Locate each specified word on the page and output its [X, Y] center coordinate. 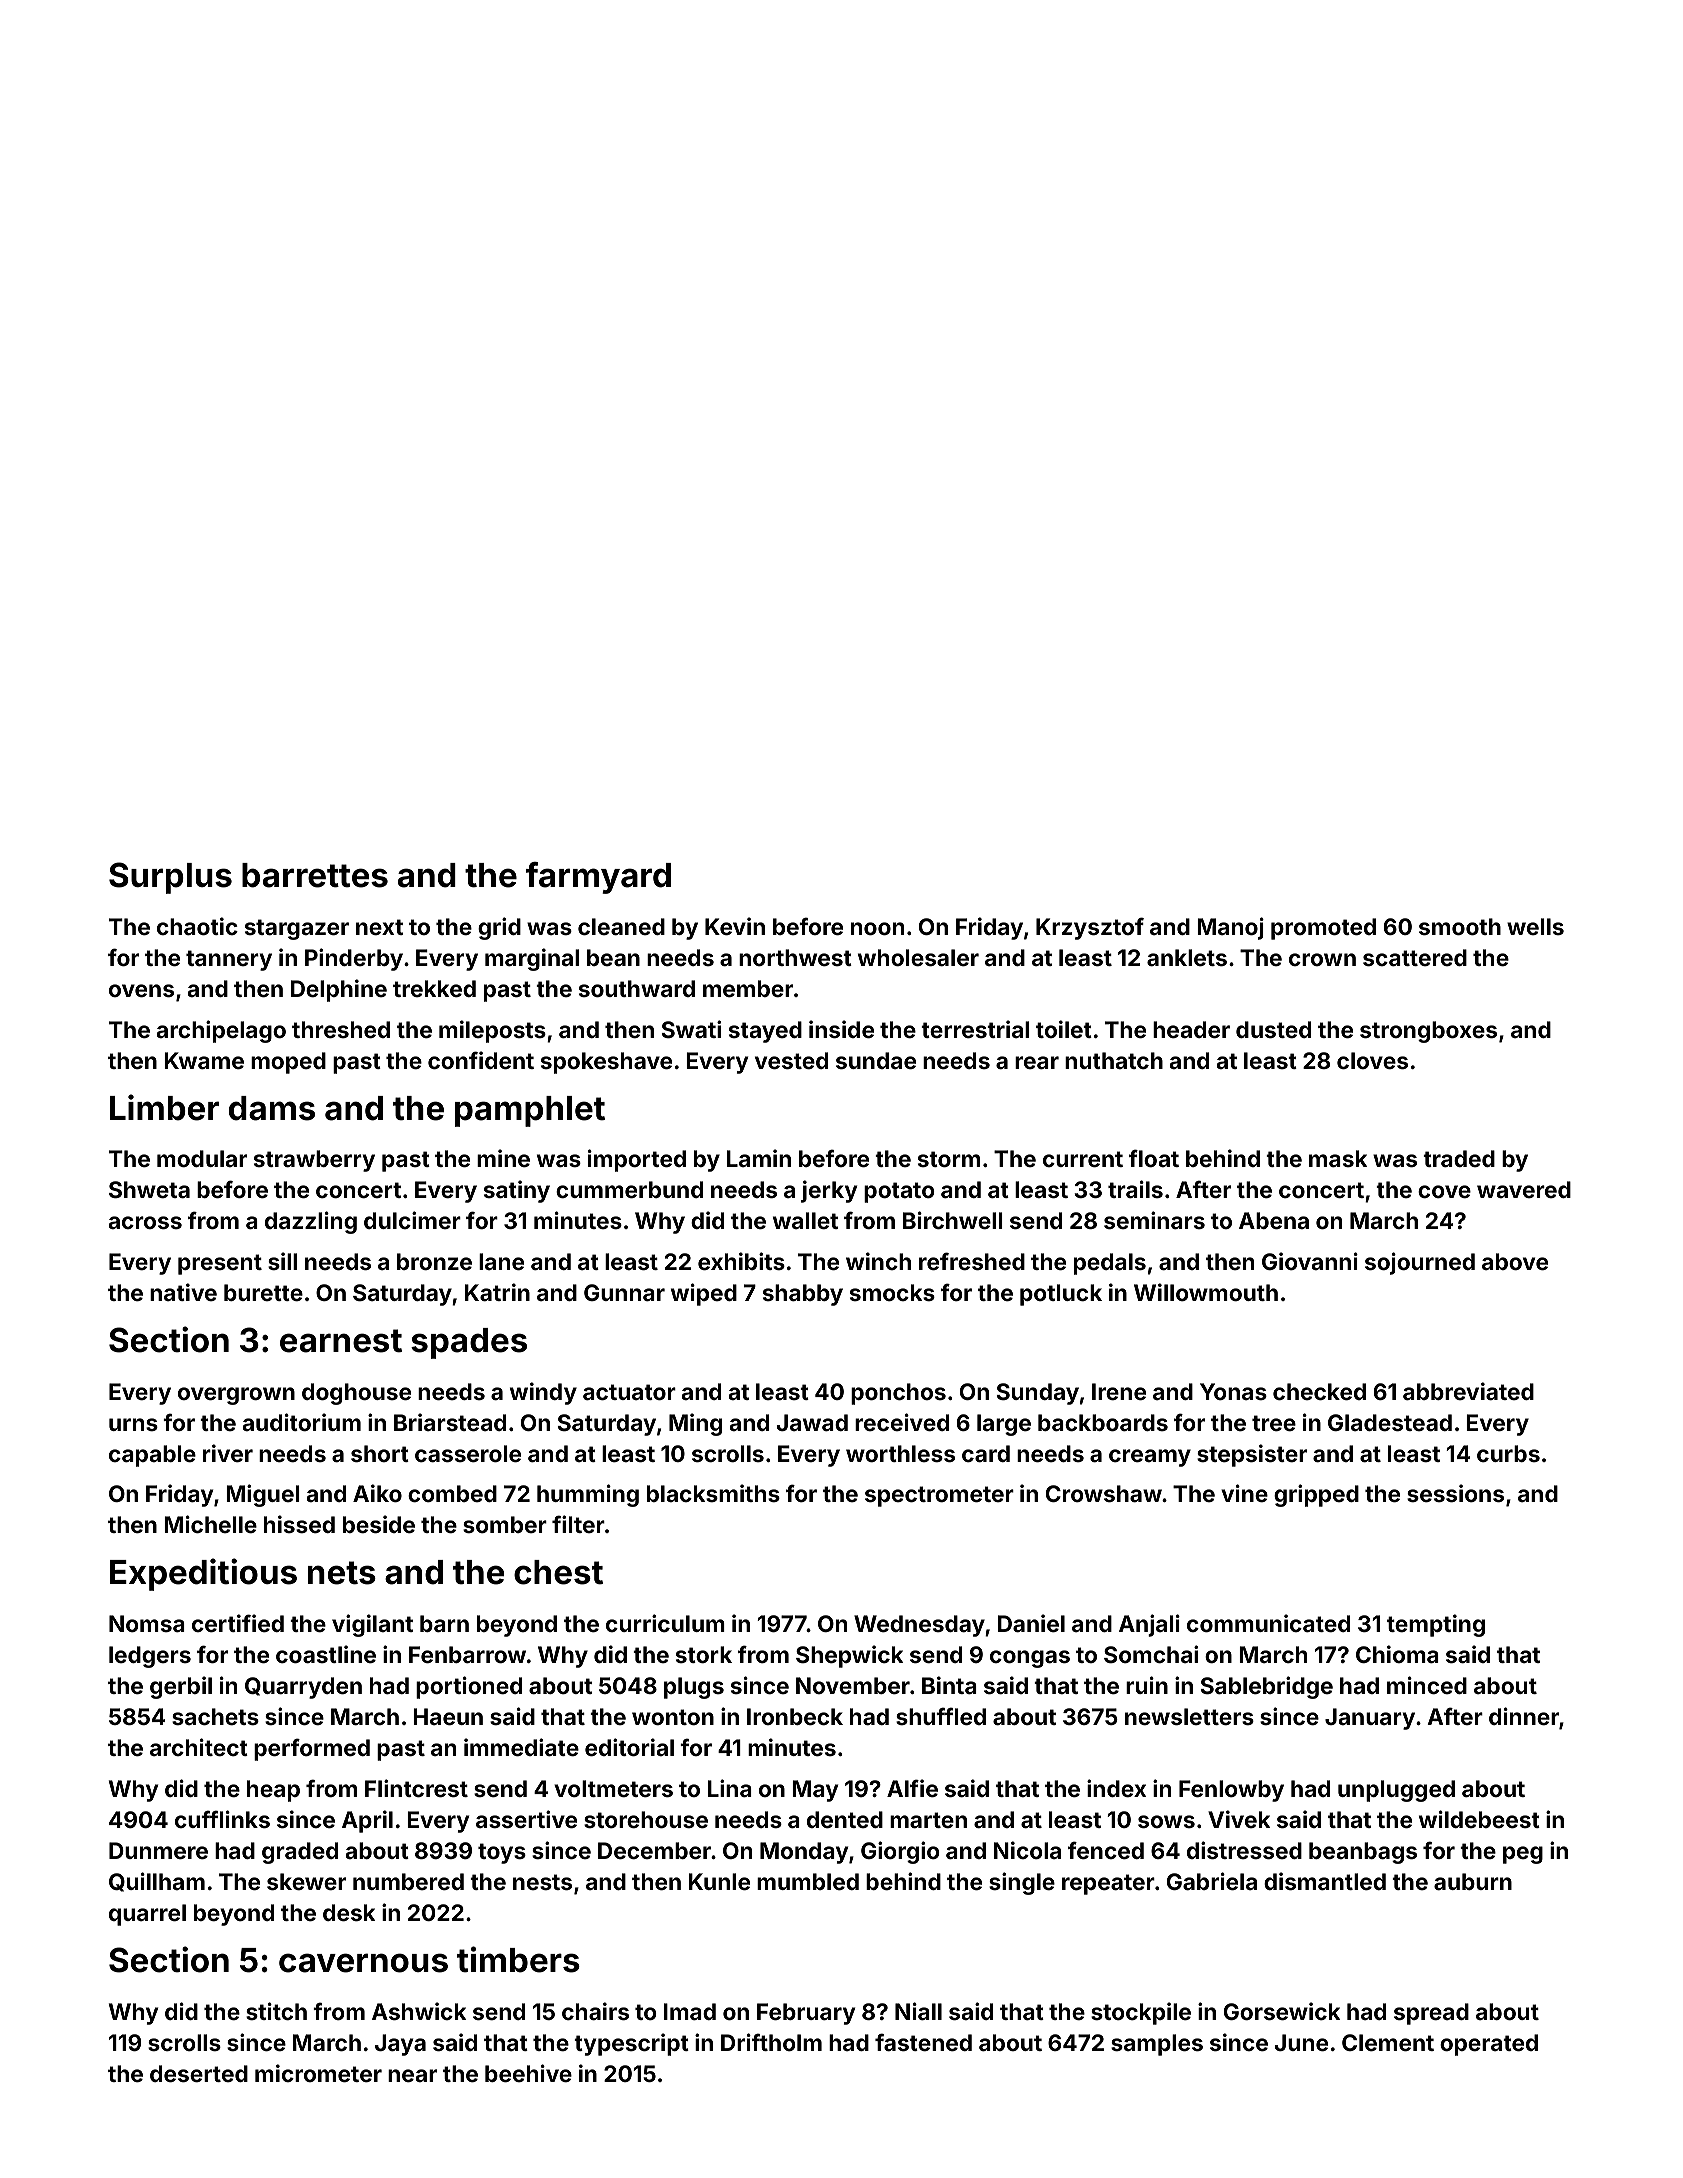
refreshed [972, 1261]
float [1154, 1158]
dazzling [311, 1222]
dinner [1524, 1716]
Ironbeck [795, 1716]
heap [273, 1791]
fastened [923, 2042]
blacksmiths [713, 1493]
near [412, 2075]
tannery [229, 960]
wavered [1524, 1189]
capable [152, 1456]
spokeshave [606, 1063]
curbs [1508, 1453]
